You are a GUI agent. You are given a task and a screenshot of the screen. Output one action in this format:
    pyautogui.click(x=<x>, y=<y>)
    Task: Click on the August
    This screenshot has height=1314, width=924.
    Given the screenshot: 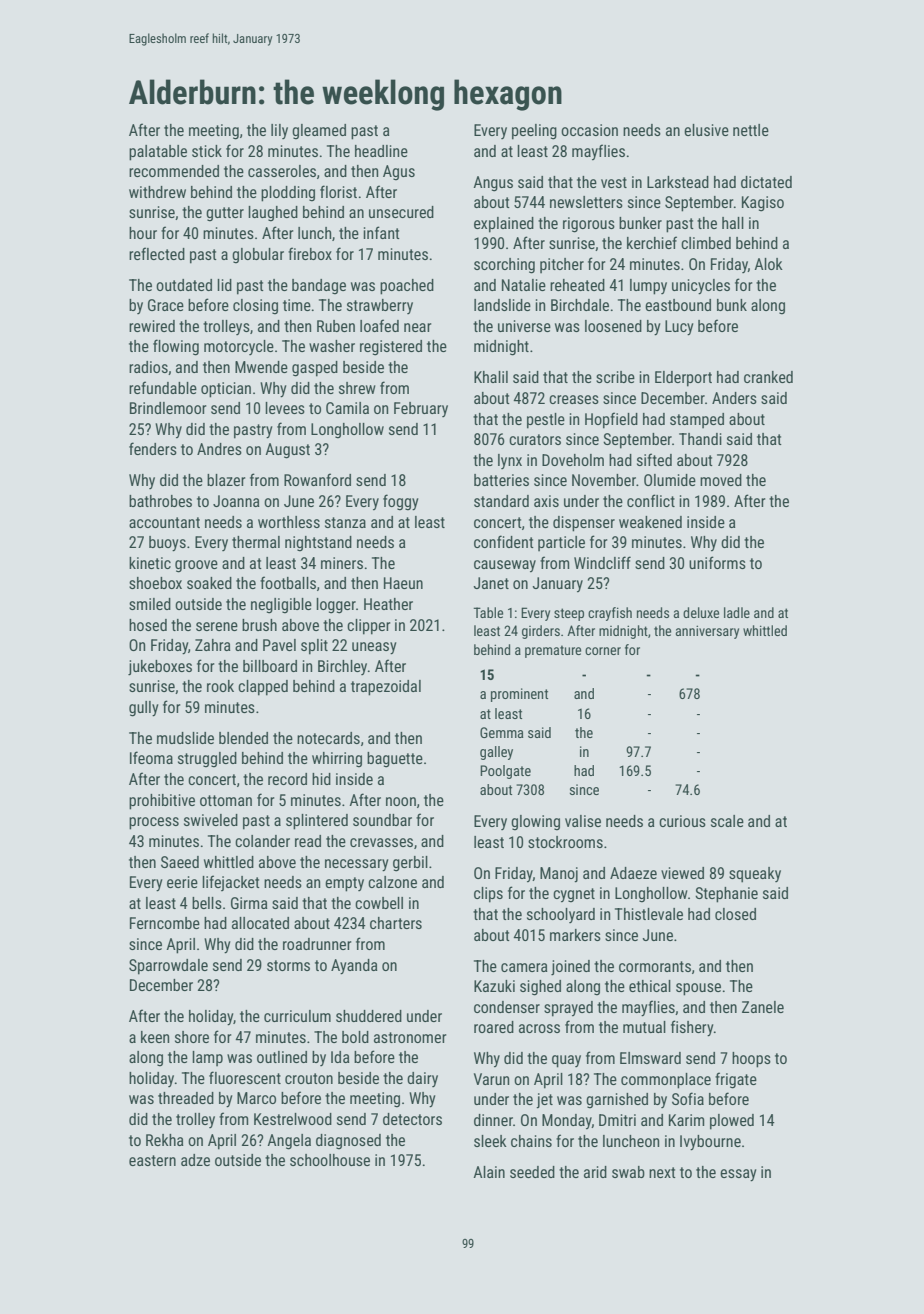 What is the action you would take?
    pyautogui.click(x=287, y=451)
